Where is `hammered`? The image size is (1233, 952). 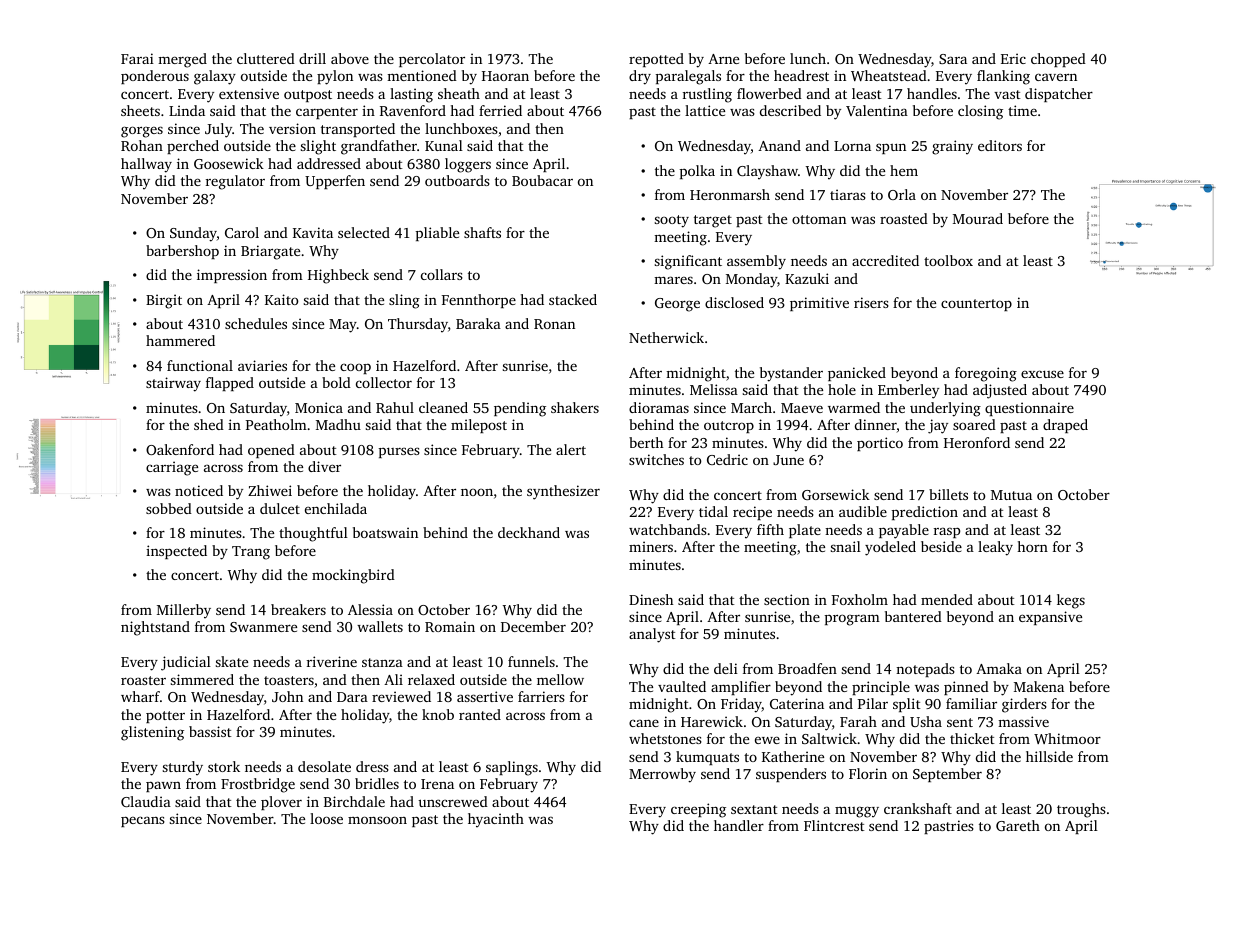
hammered is located at coordinates (180, 340).
